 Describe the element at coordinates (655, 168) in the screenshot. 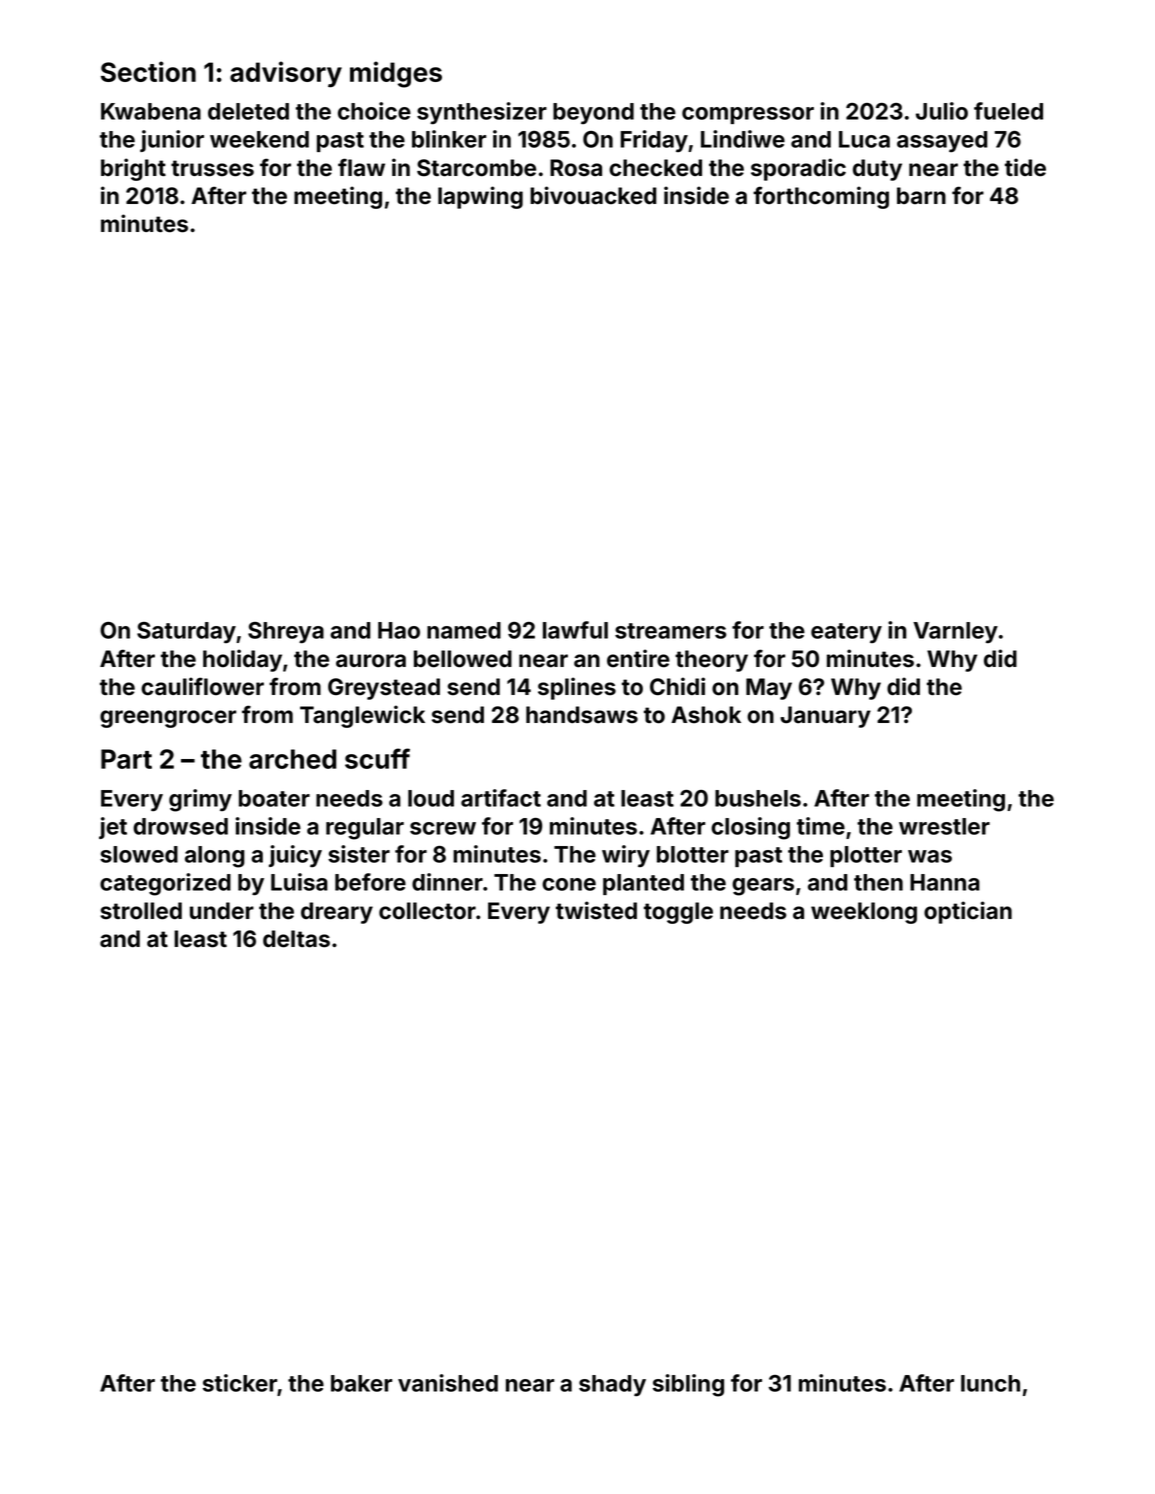

I see `checked` at that location.
